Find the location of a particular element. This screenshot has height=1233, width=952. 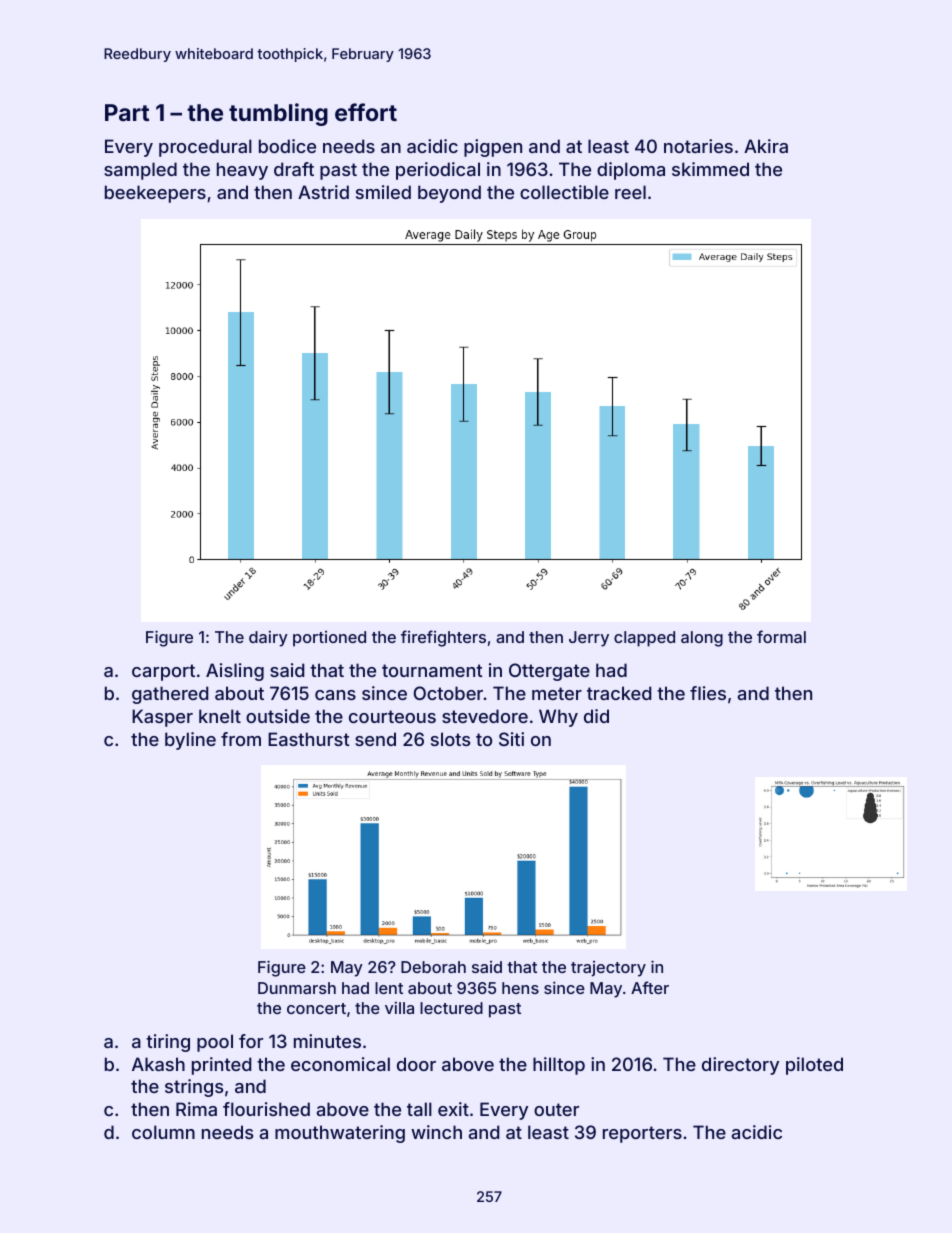

tumbling is located at coordinates (278, 114).
